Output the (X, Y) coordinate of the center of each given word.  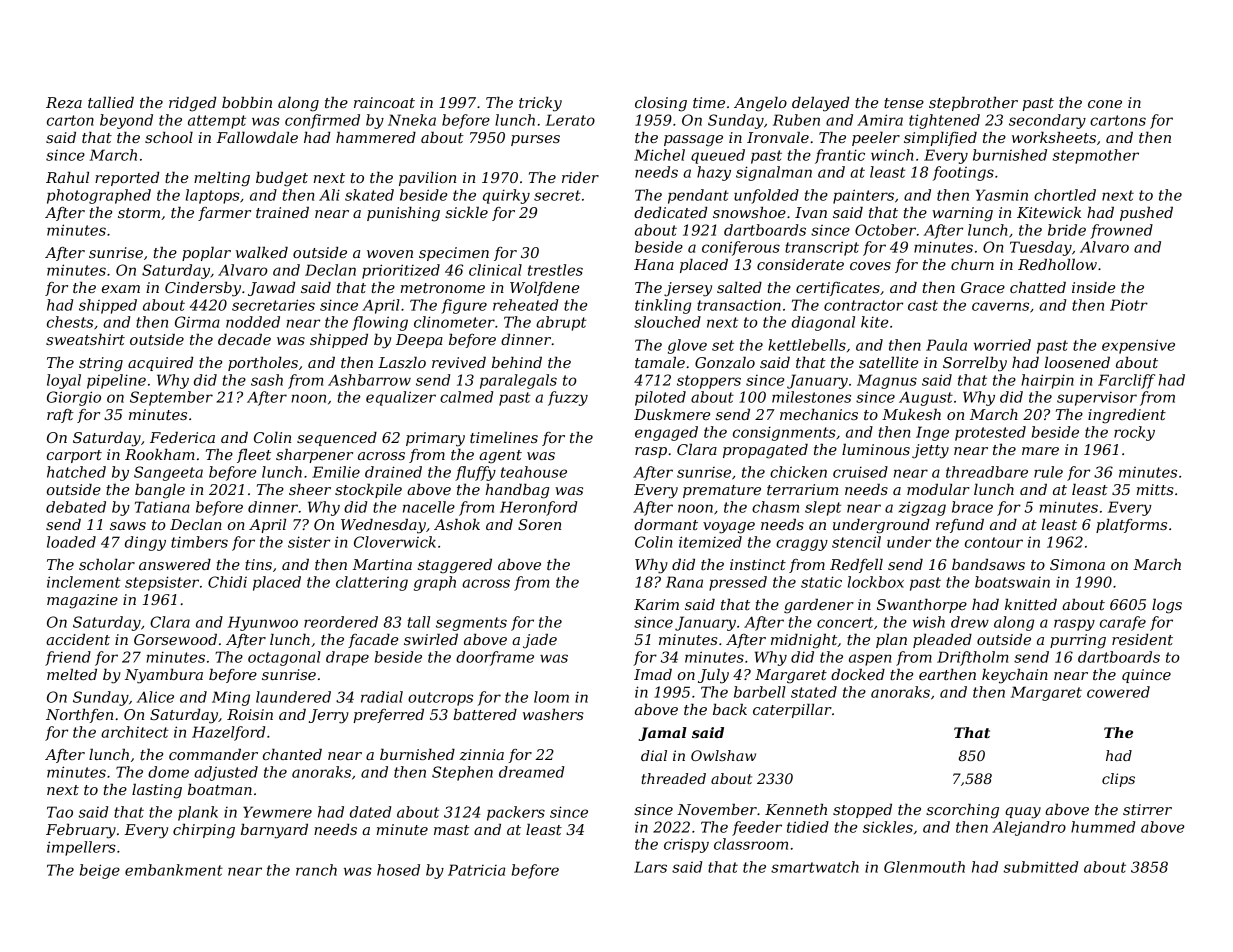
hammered (376, 137)
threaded (674, 778)
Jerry (329, 716)
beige (100, 871)
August (926, 398)
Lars (650, 867)
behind (517, 362)
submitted (1041, 867)
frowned (1121, 231)
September (171, 398)
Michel (659, 155)
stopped (862, 811)
